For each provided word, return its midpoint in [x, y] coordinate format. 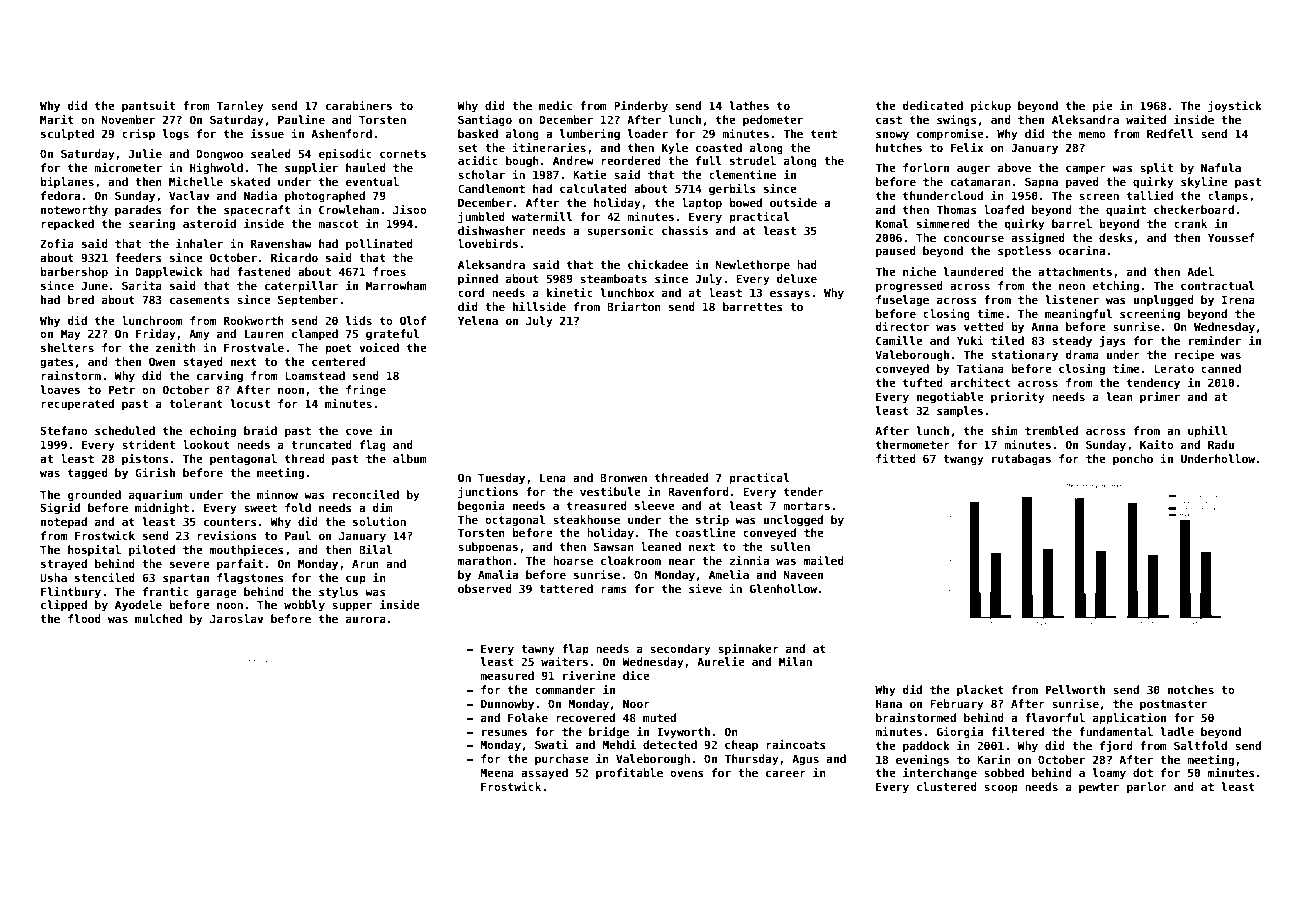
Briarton [634, 306]
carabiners [359, 105]
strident [148, 444]
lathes [749, 105]
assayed [544, 774]
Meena [497, 772]
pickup [991, 106]
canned [1221, 368]
